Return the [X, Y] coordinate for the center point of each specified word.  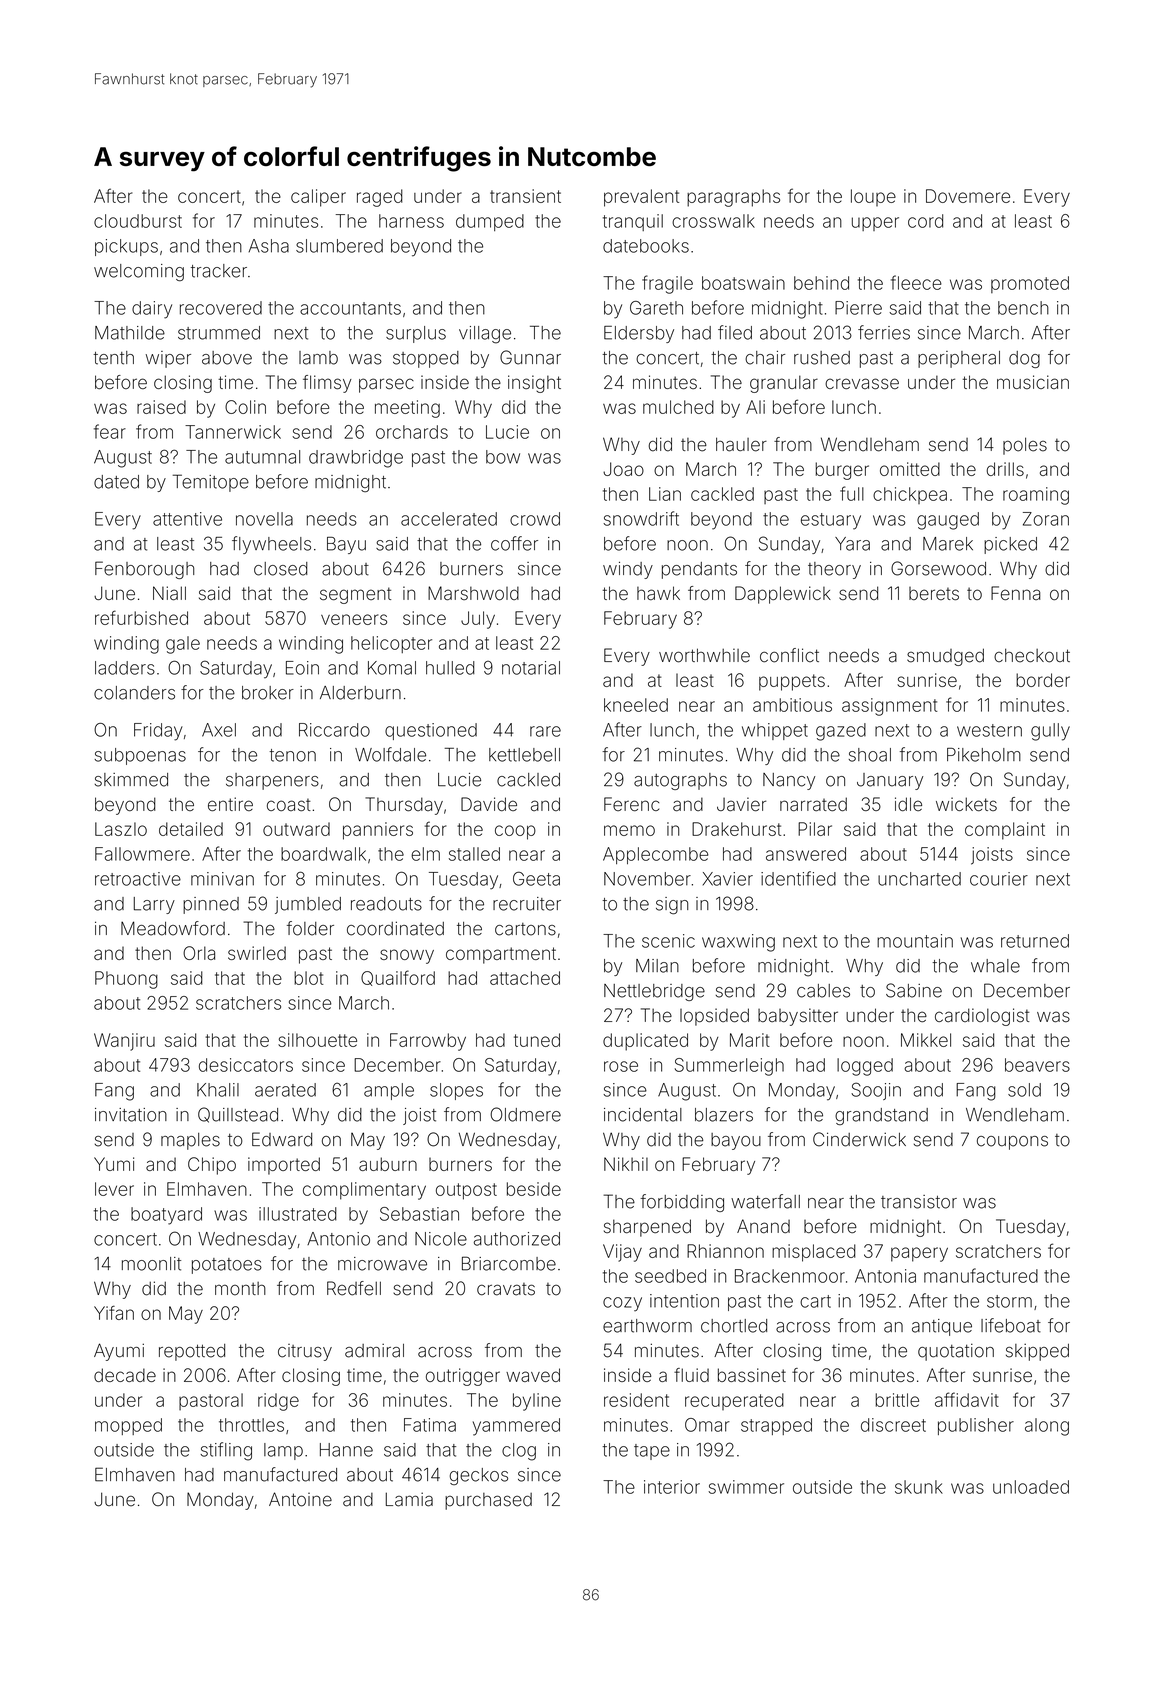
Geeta [536, 878]
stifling [226, 1451]
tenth [113, 358]
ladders [125, 668]
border [1043, 680]
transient [525, 196]
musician [1033, 382]
